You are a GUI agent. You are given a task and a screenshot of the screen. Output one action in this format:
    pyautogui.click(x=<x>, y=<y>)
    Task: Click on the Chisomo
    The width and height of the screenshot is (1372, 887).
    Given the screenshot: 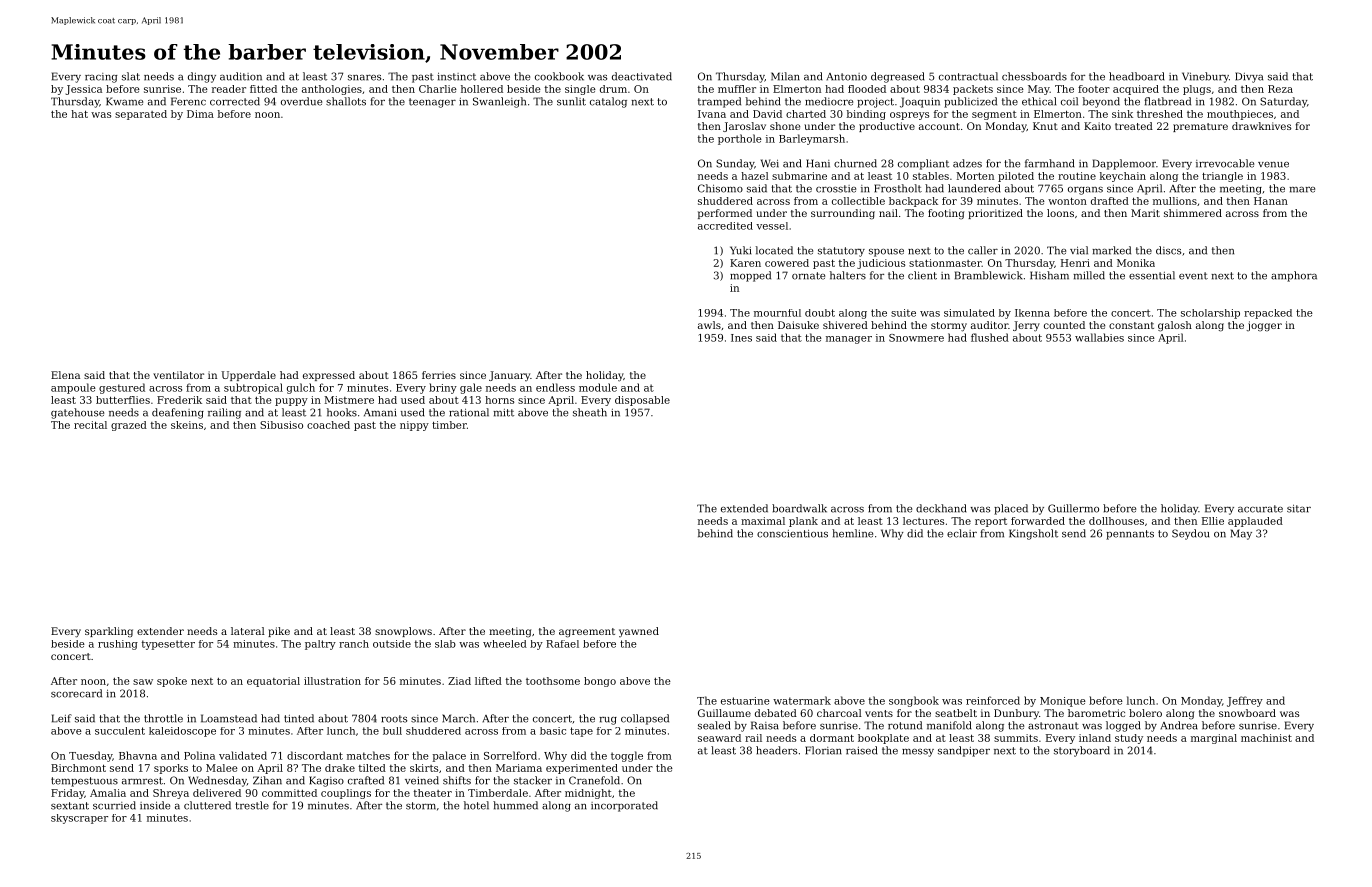 What is the action you would take?
    pyautogui.click(x=720, y=188)
